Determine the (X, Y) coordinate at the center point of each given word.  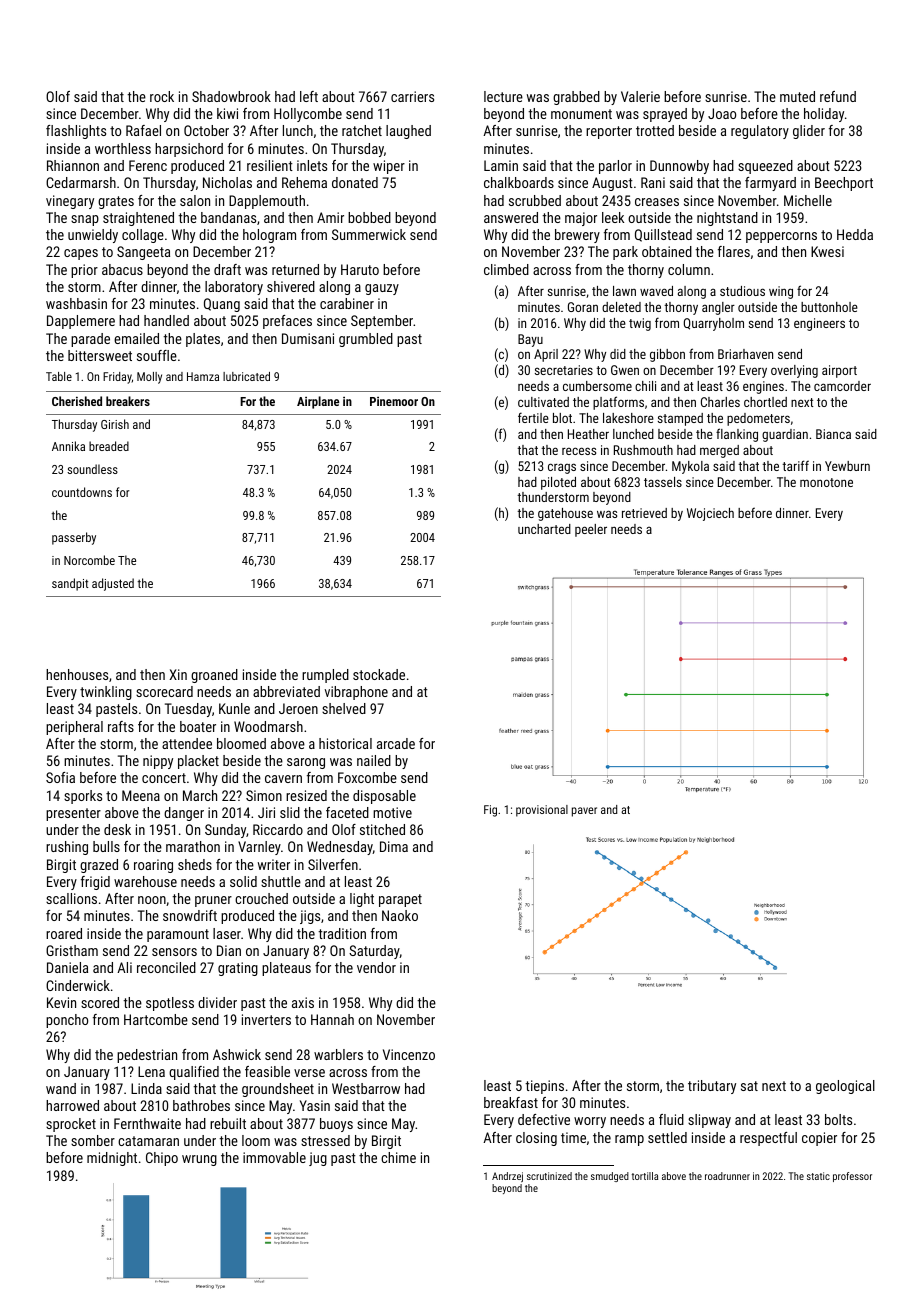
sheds (195, 864)
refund (838, 96)
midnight (112, 1159)
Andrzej (507, 1177)
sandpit (70, 584)
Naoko (400, 915)
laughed (408, 132)
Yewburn (847, 466)
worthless (123, 148)
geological (845, 1087)
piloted (558, 483)
